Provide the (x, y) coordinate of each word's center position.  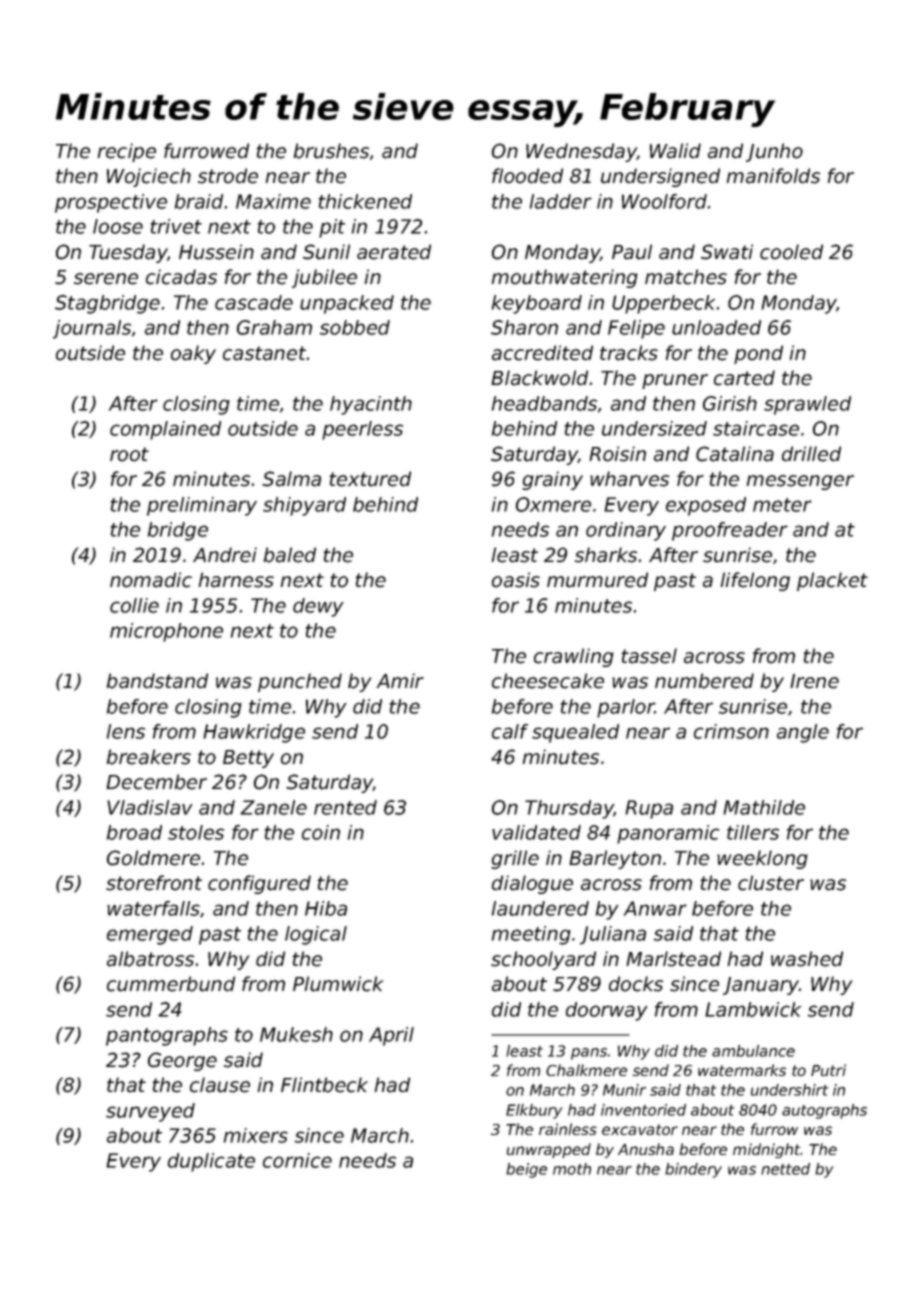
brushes (331, 151)
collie (134, 605)
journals (92, 329)
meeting (531, 935)
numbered (704, 681)
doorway (606, 1011)
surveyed (150, 1112)
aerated (394, 252)
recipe (127, 152)
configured (259, 884)
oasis (516, 580)
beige (526, 1170)
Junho (774, 152)
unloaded (716, 327)
